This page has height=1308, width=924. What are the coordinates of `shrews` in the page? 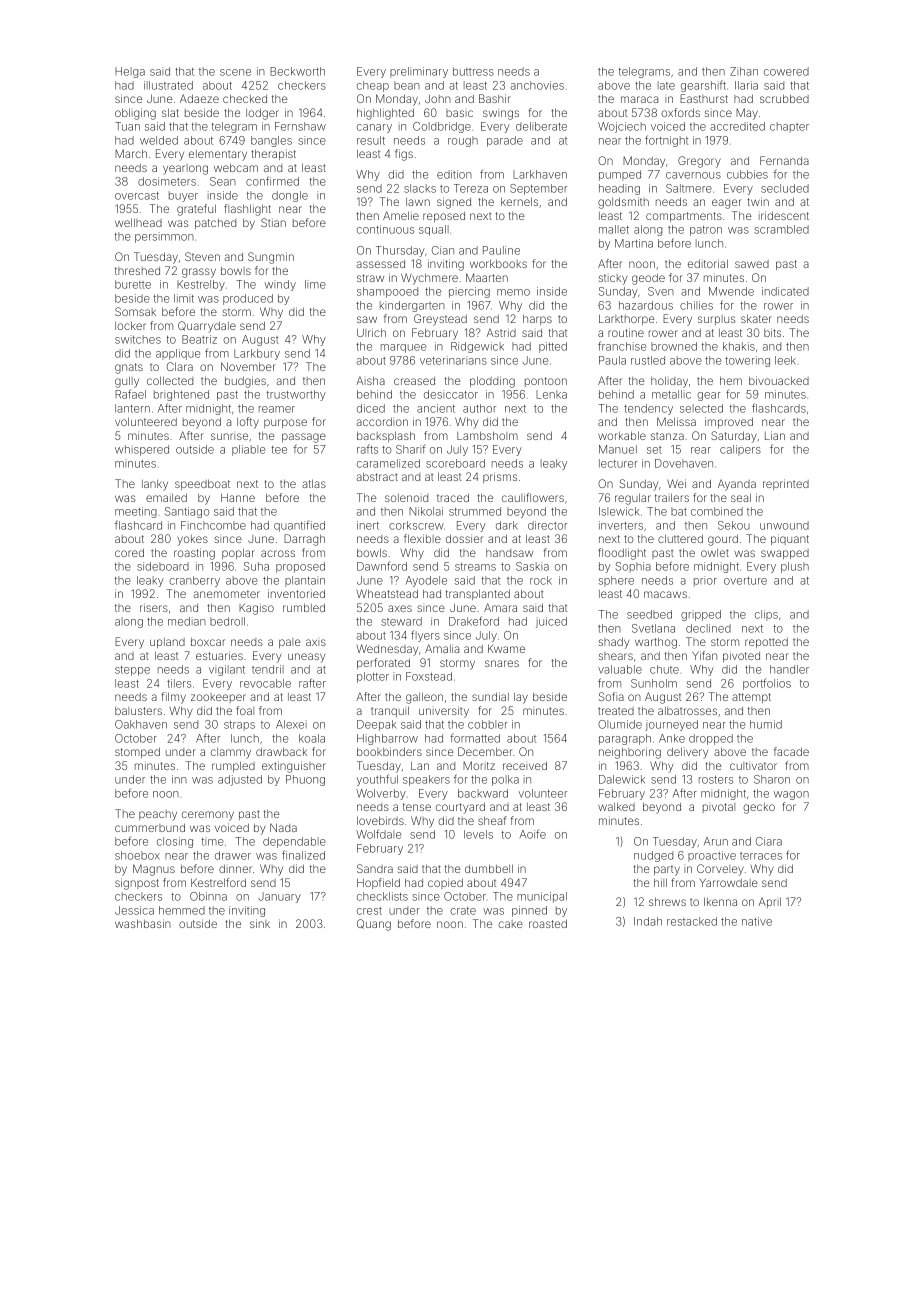 It's located at (667, 902).
